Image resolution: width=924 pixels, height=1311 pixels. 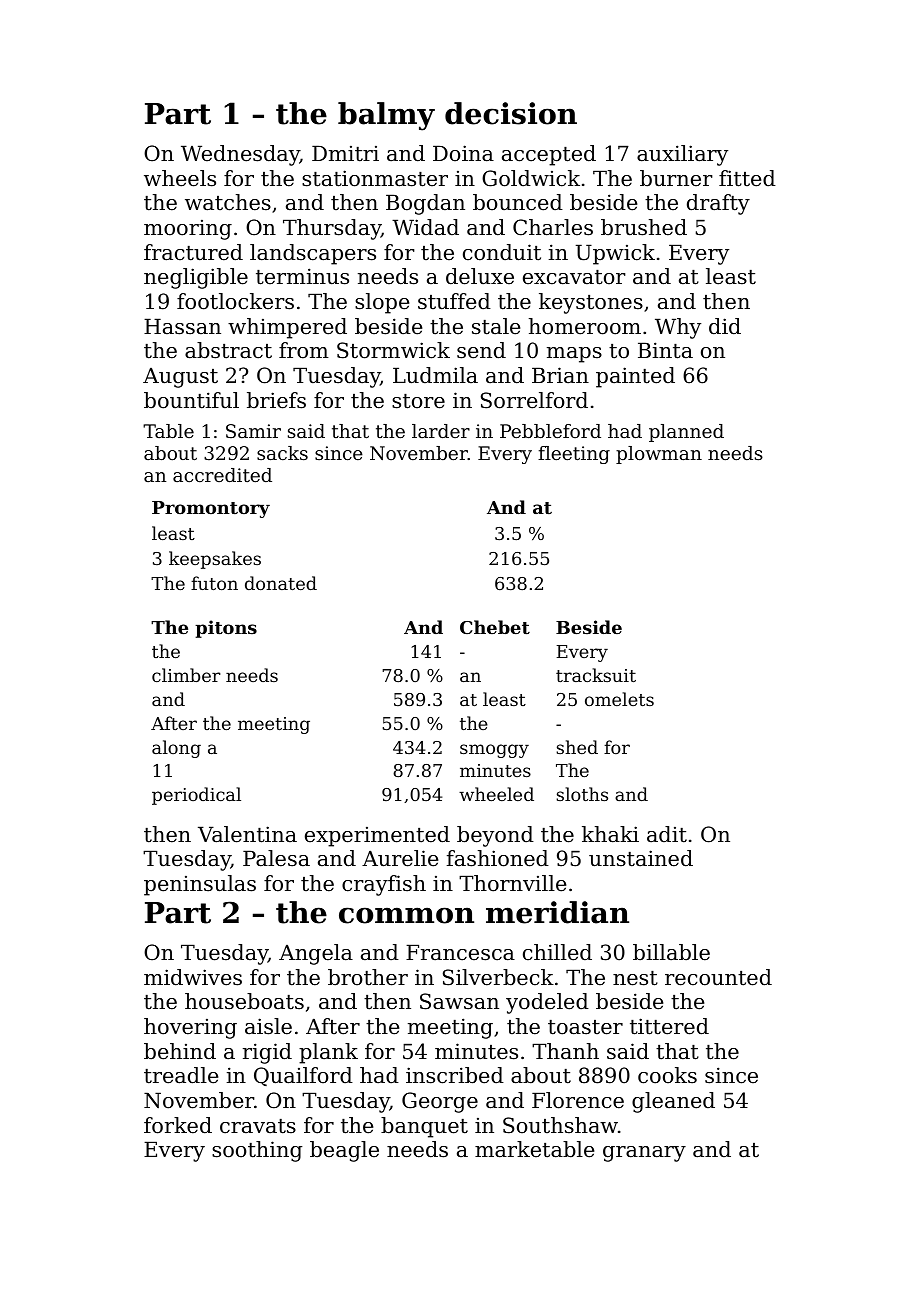 What do you see at coordinates (441, 431) in the screenshot?
I see `larder` at bounding box center [441, 431].
